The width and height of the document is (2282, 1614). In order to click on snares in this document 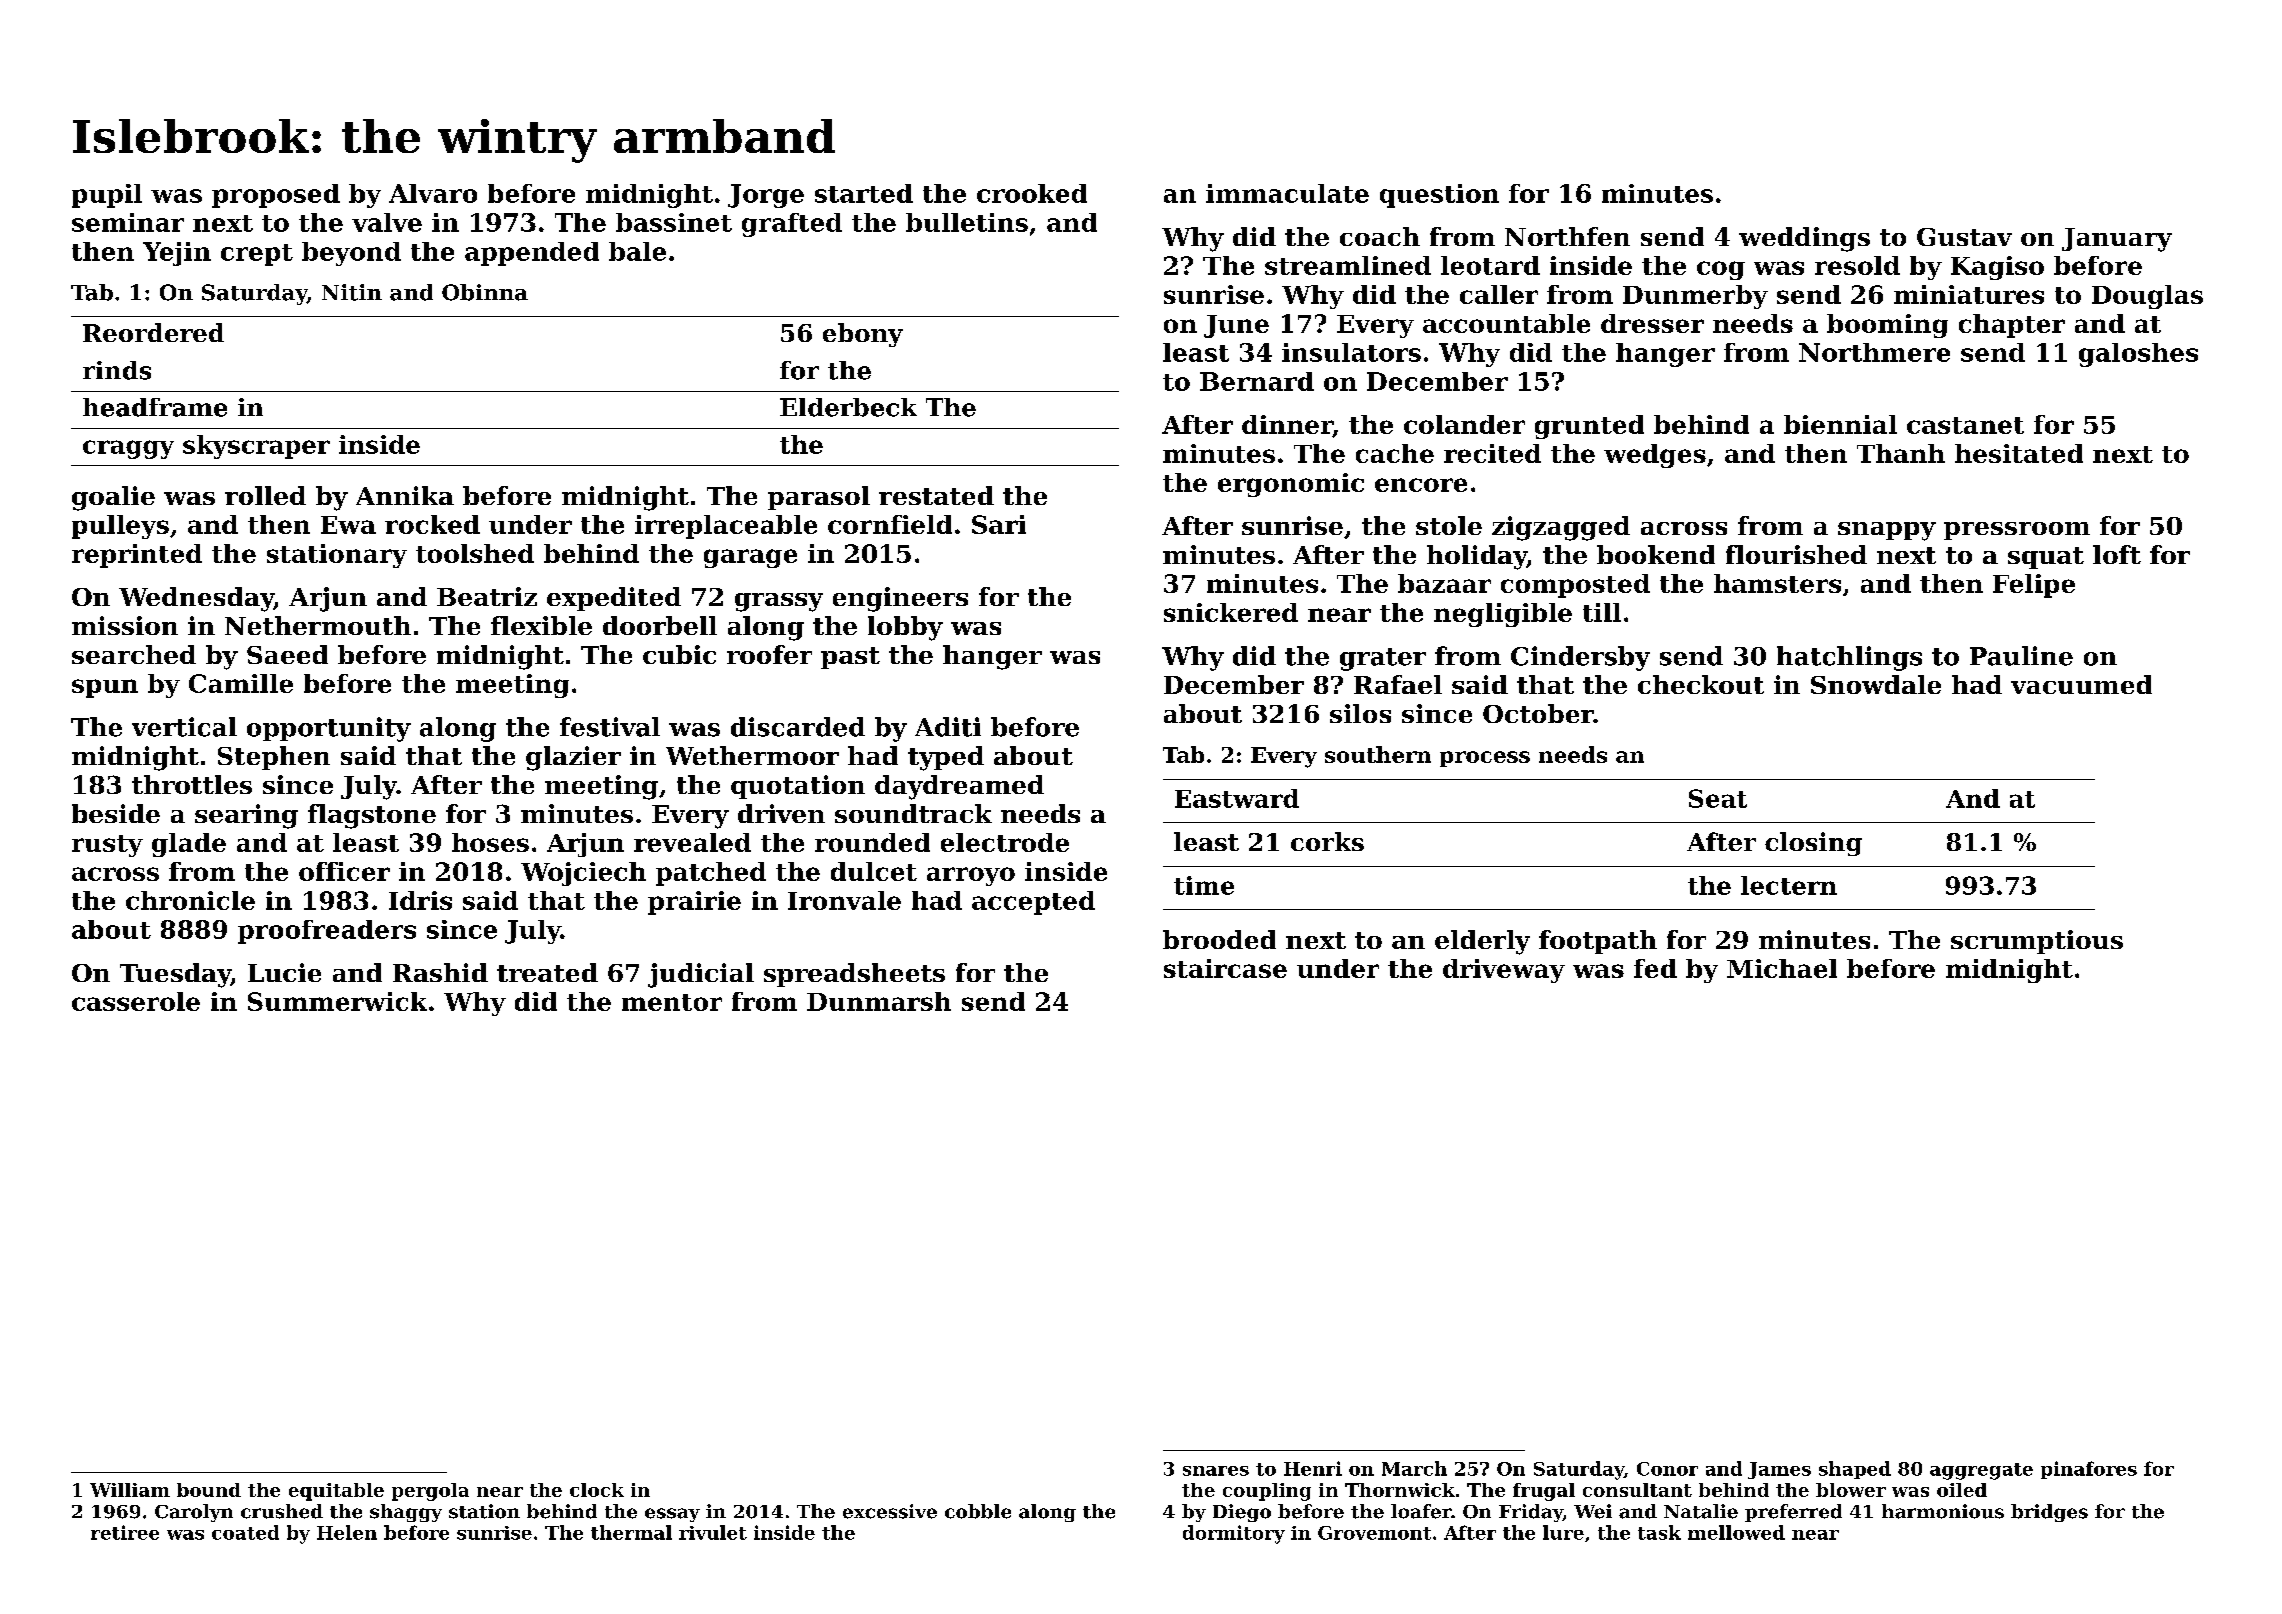, I will do `click(1216, 1471)`.
